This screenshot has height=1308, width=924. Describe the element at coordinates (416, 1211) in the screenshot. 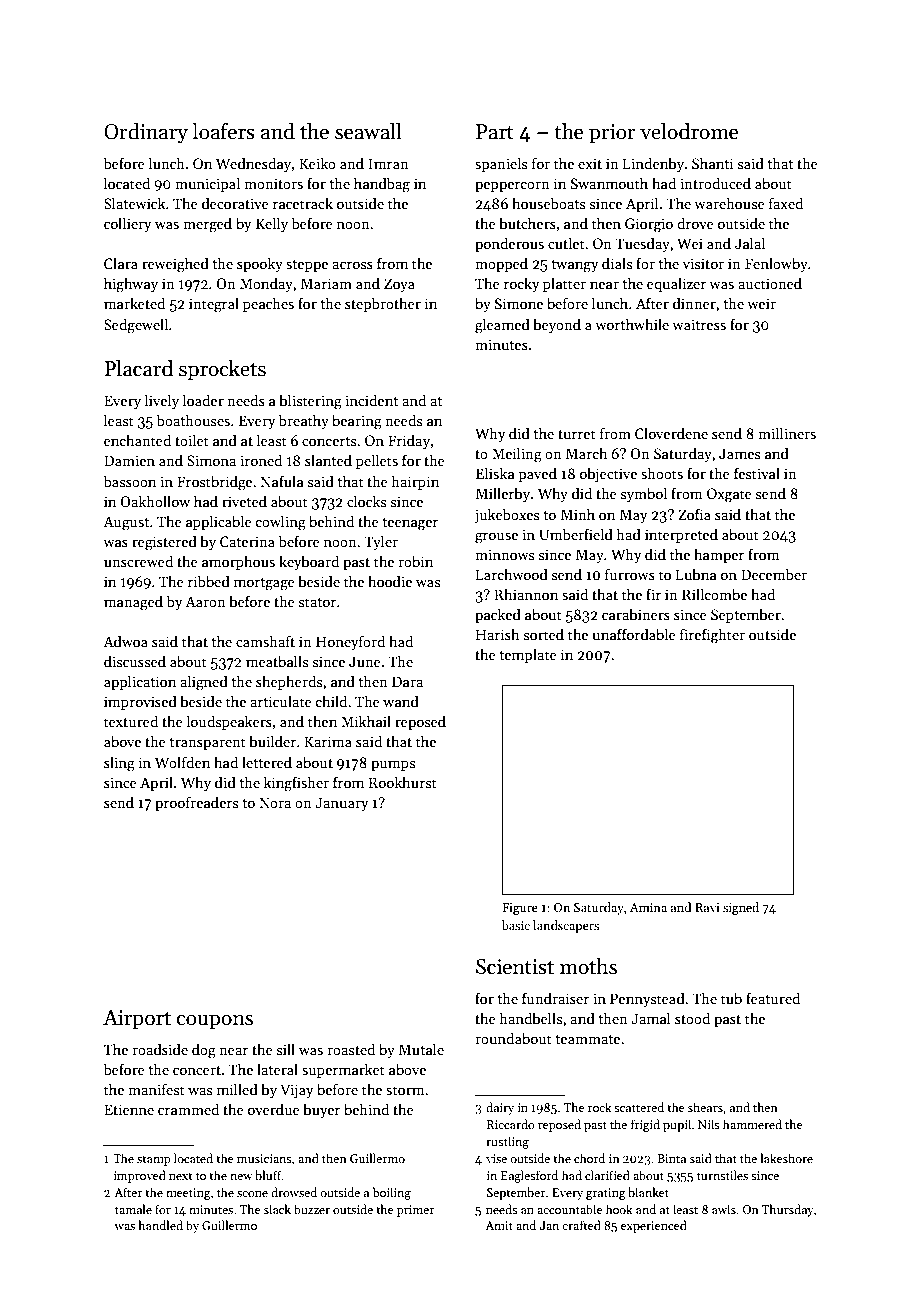

I see `primer` at that location.
